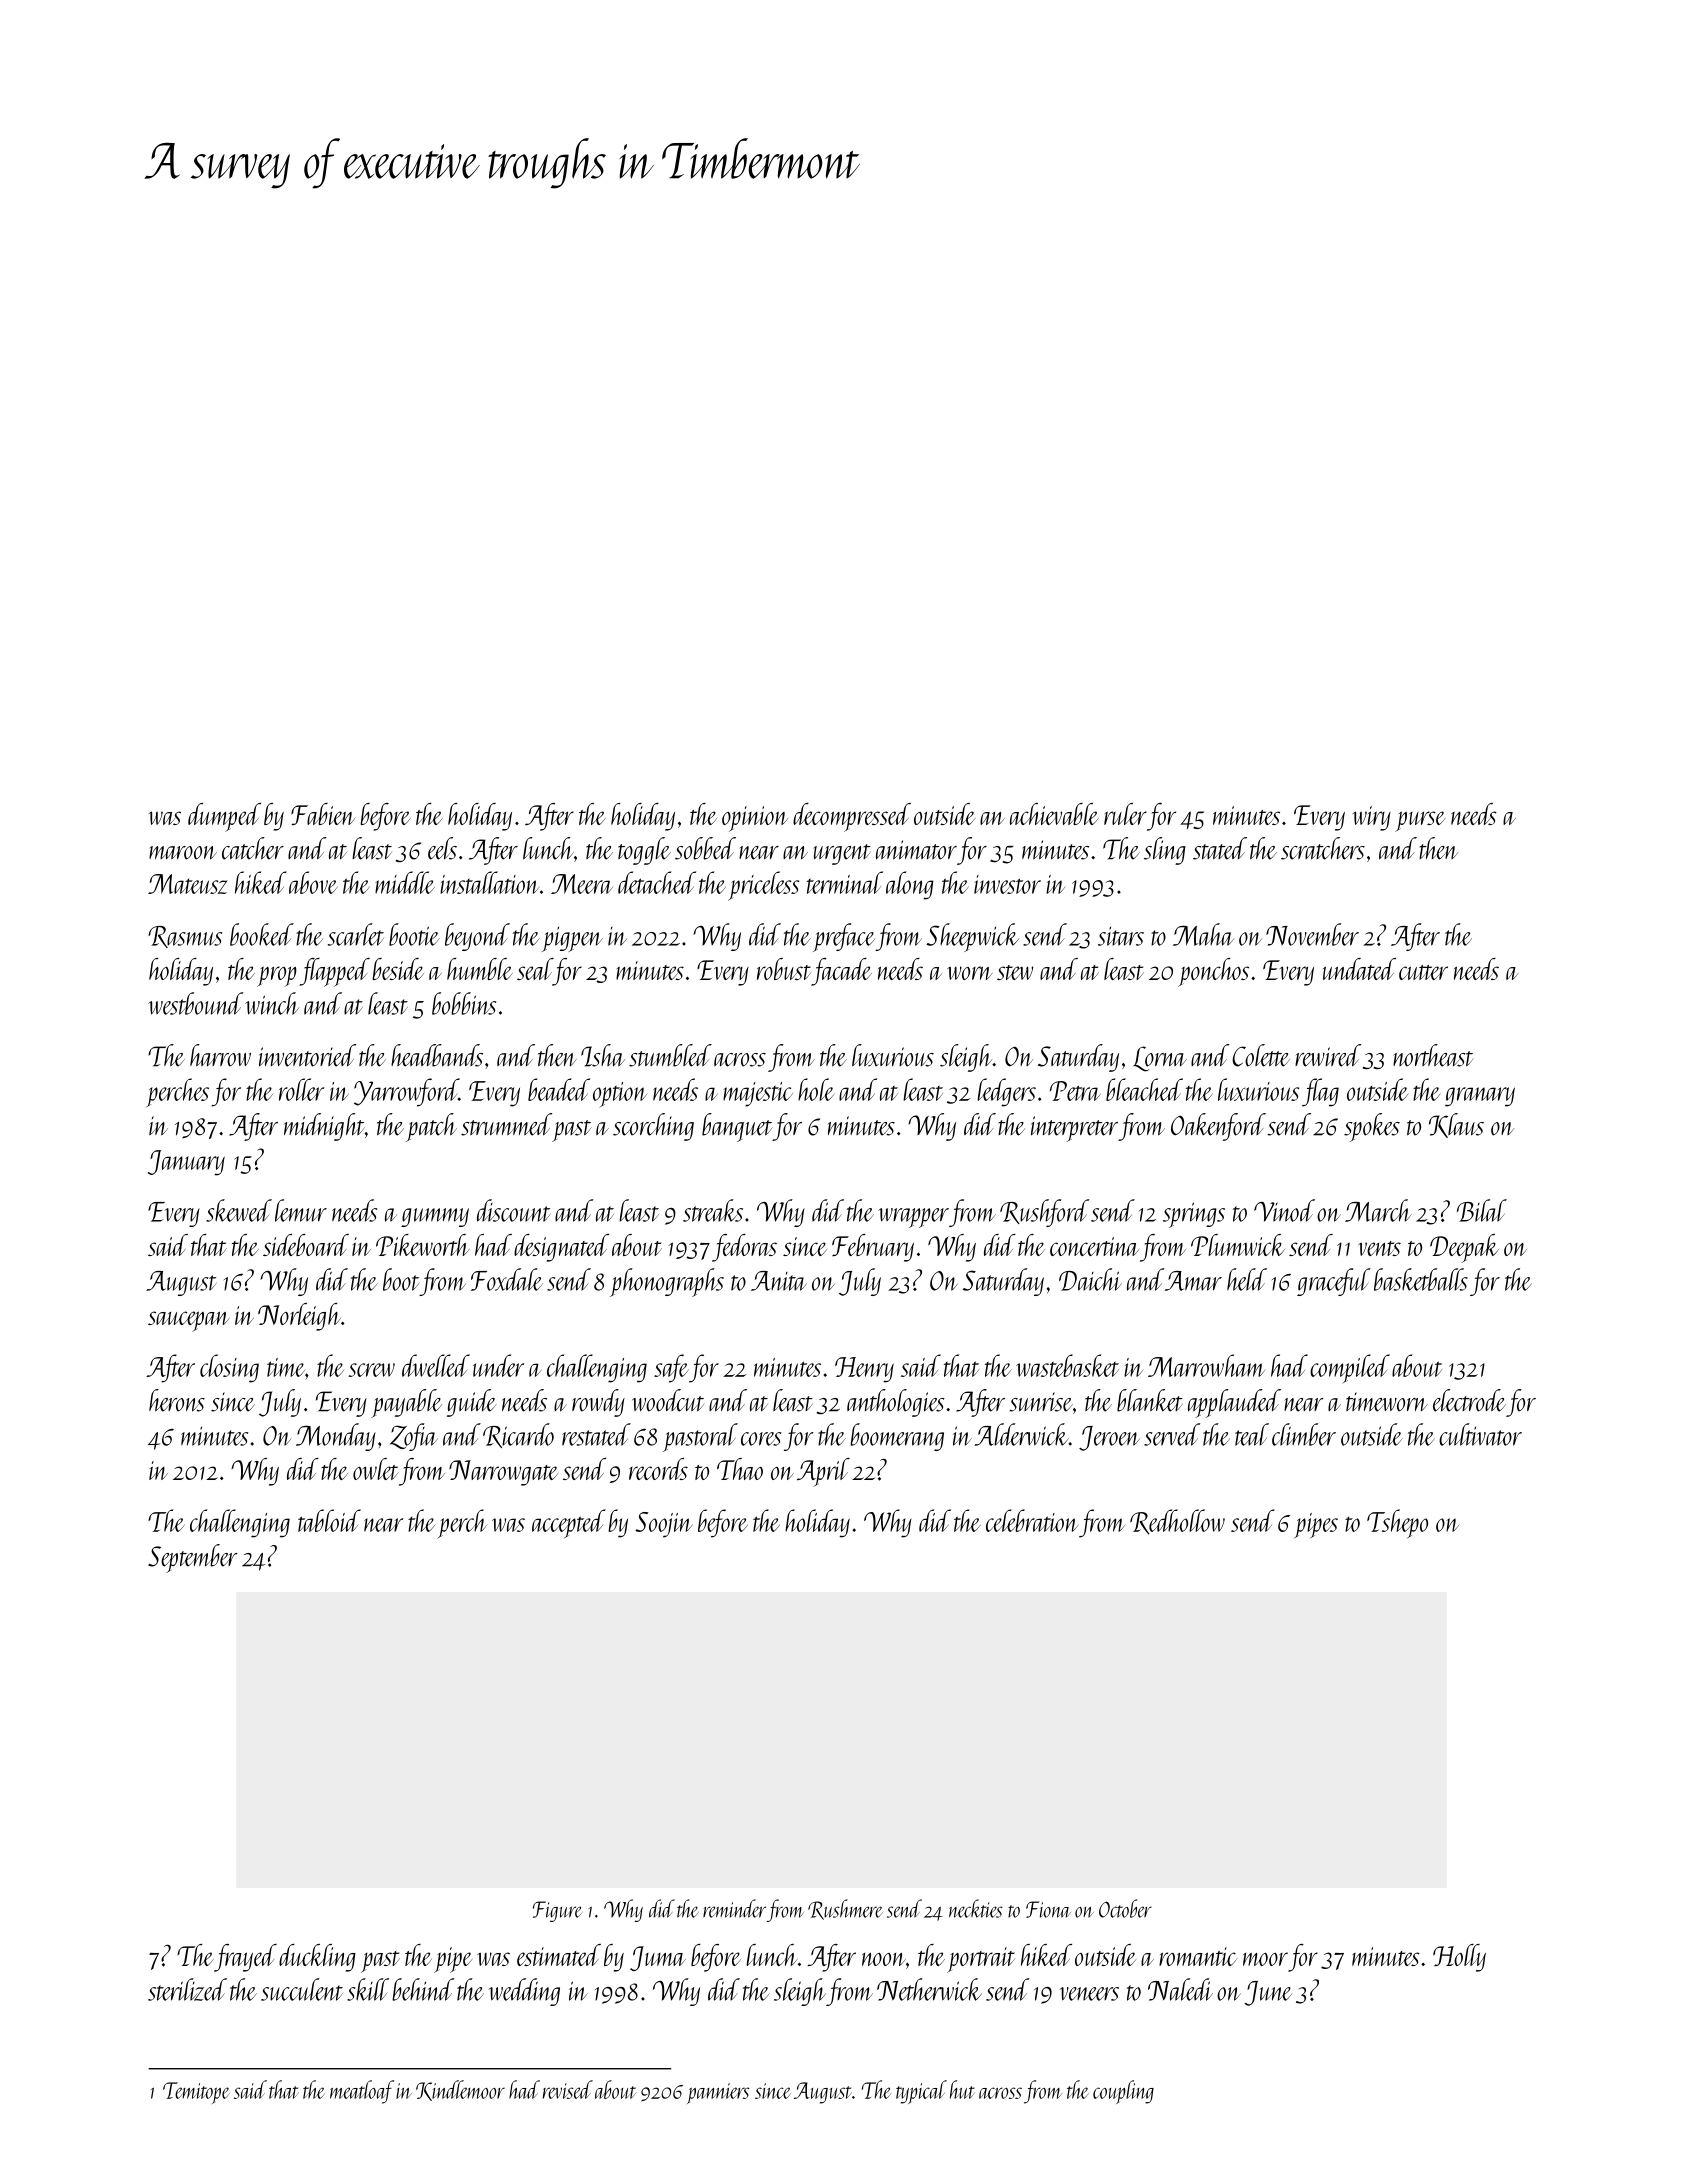 This screenshot has height=2178, width=1683. I want to click on guide, so click(472, 1403).
